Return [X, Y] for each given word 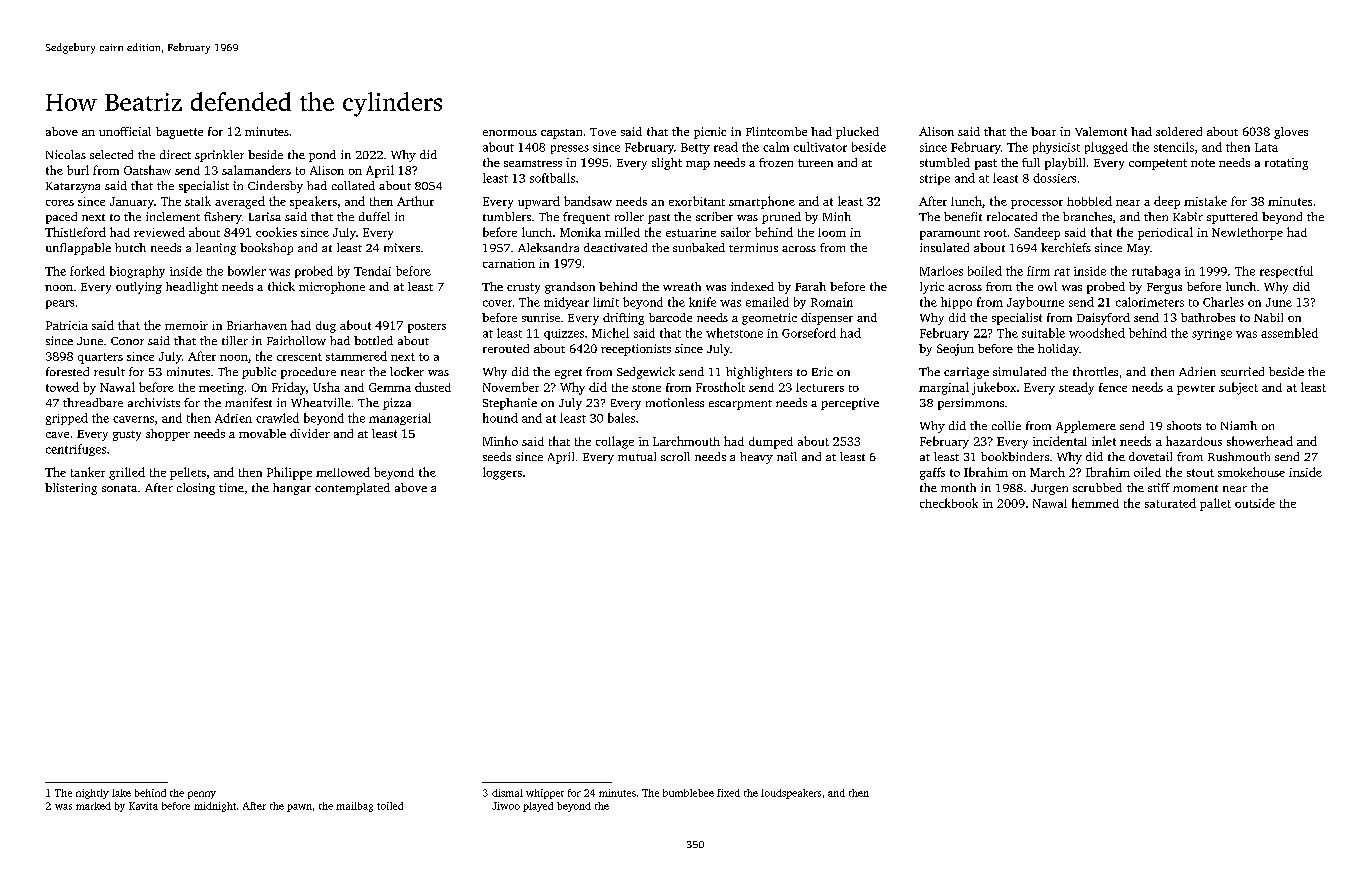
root [995, 233]
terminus [753, 247]
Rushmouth [1239, 456]
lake [121, 793]
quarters [100, 358]
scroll [675, 456]
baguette [179, 133]
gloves [1291, 133]
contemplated [352, 489]
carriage [966, 373]
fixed [728, 793]
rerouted [506, 348]
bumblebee [688, 793]
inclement [173, 216]
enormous [510, 133]
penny [202, 795]
